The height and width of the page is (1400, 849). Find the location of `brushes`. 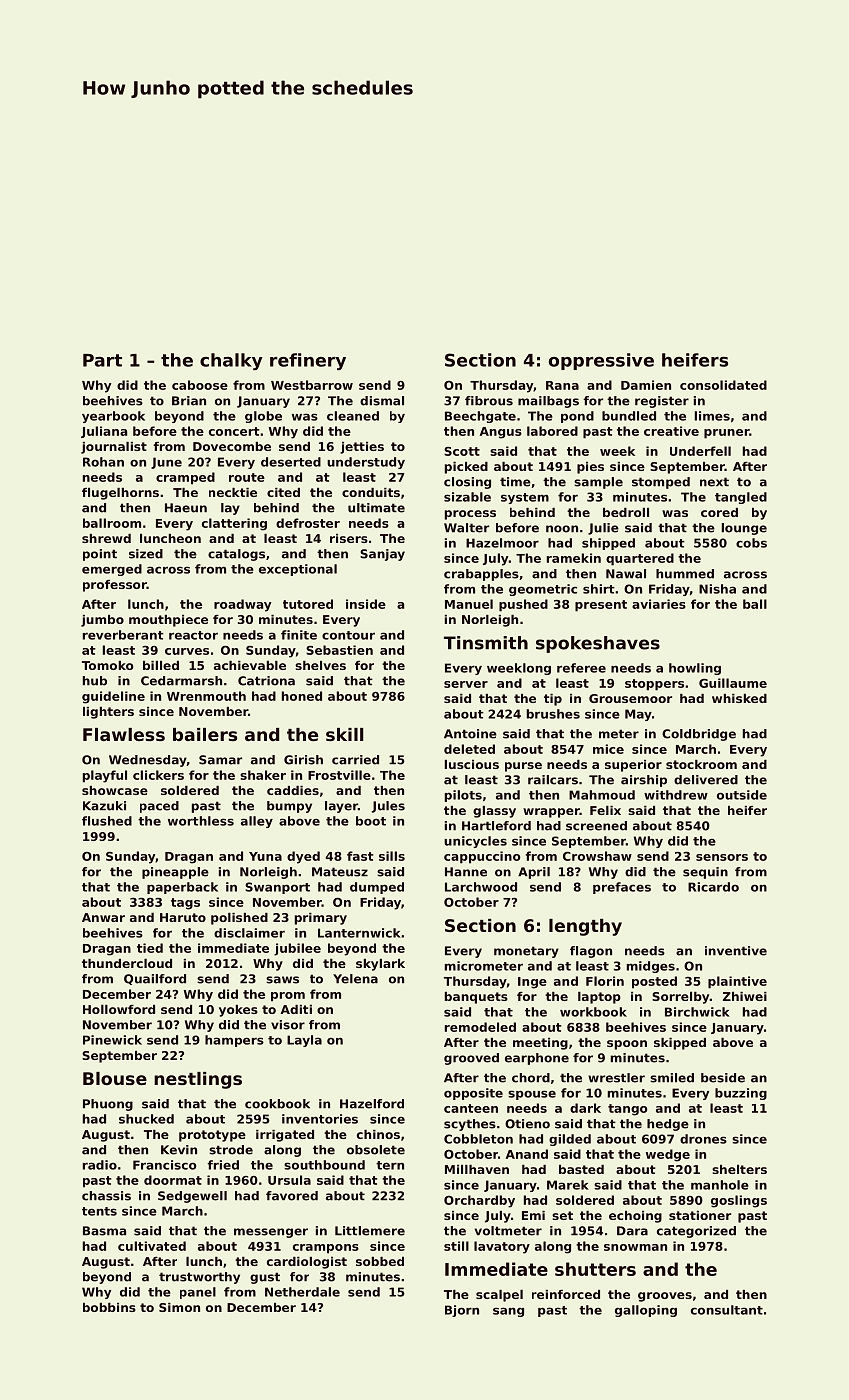

brushes is located at coordinates (553, 714).
